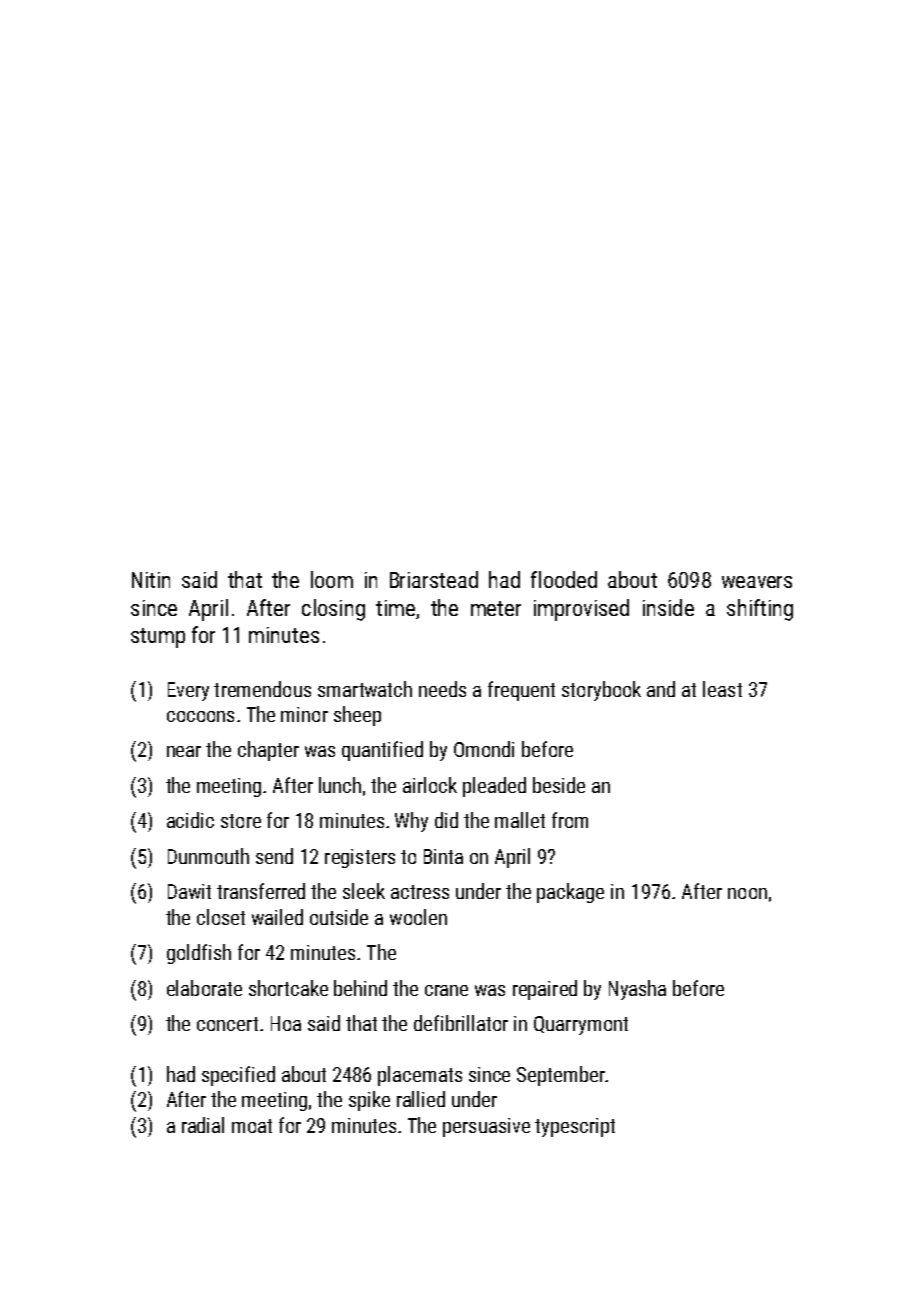  Describe the element at coordinates (486, 1127) in the screenshot. I see `persuasive` at that location.
